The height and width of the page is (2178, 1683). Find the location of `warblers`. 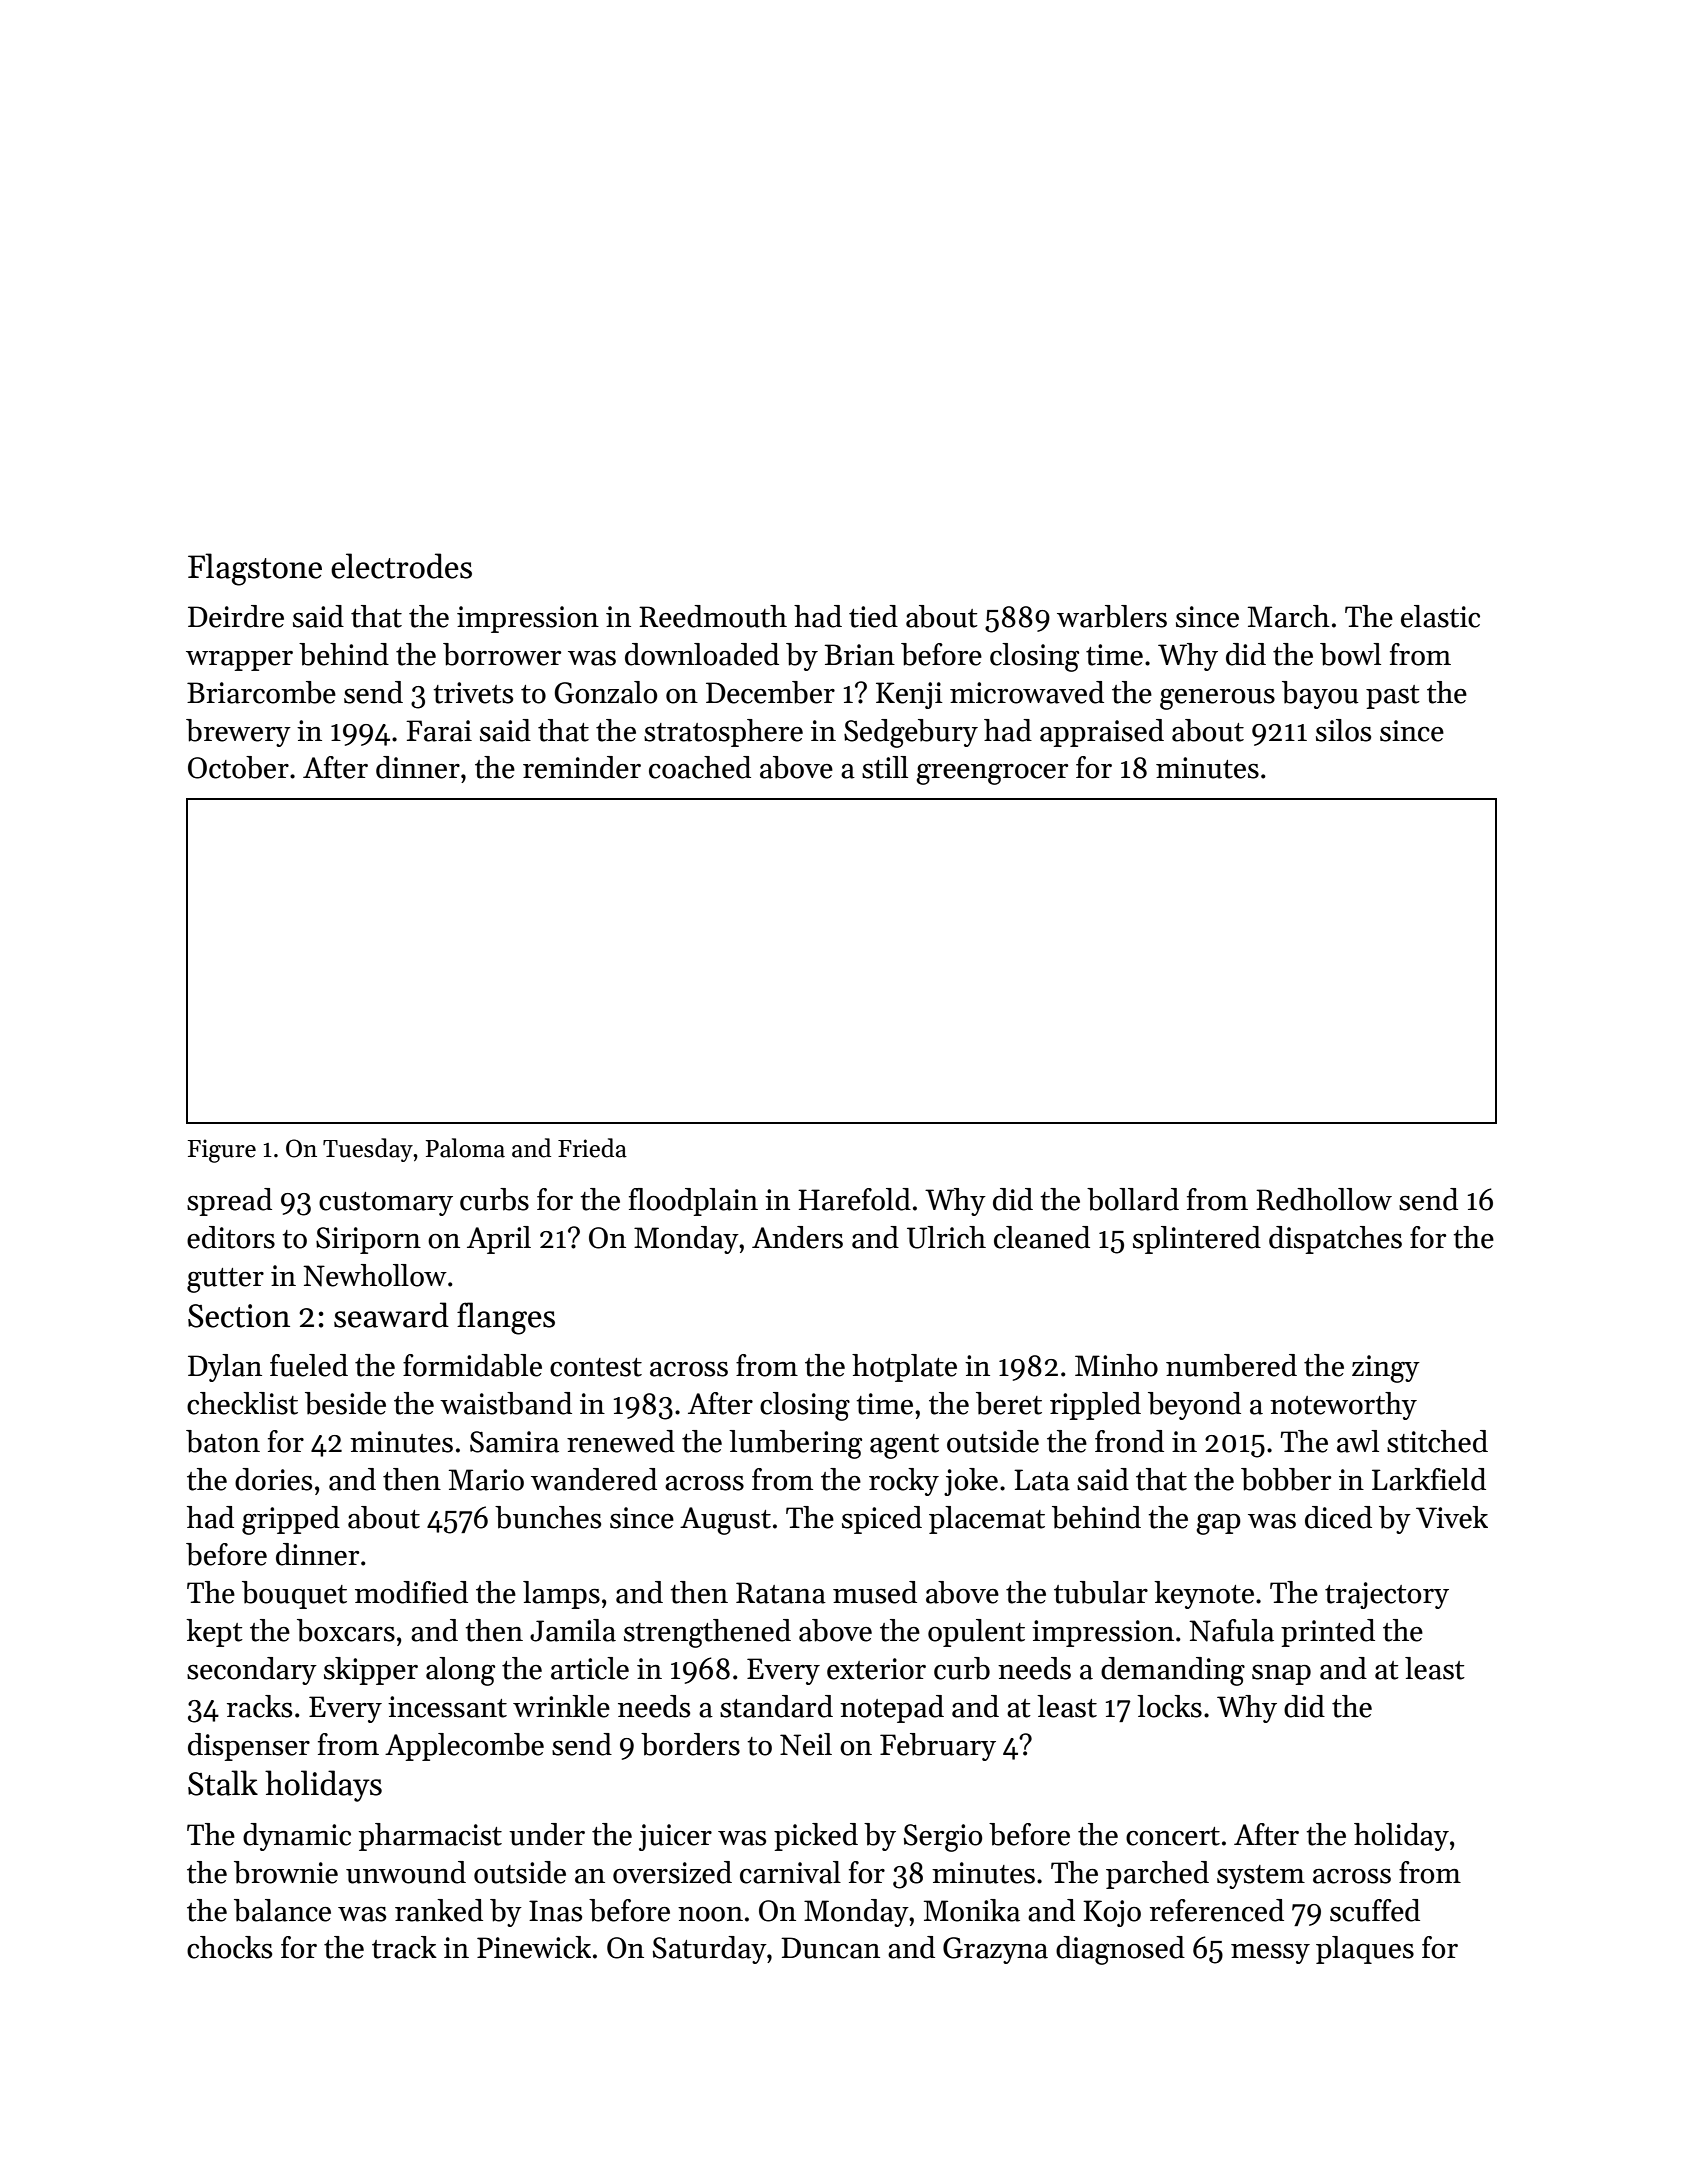

warblers is located at coordinates (1112, 616).
